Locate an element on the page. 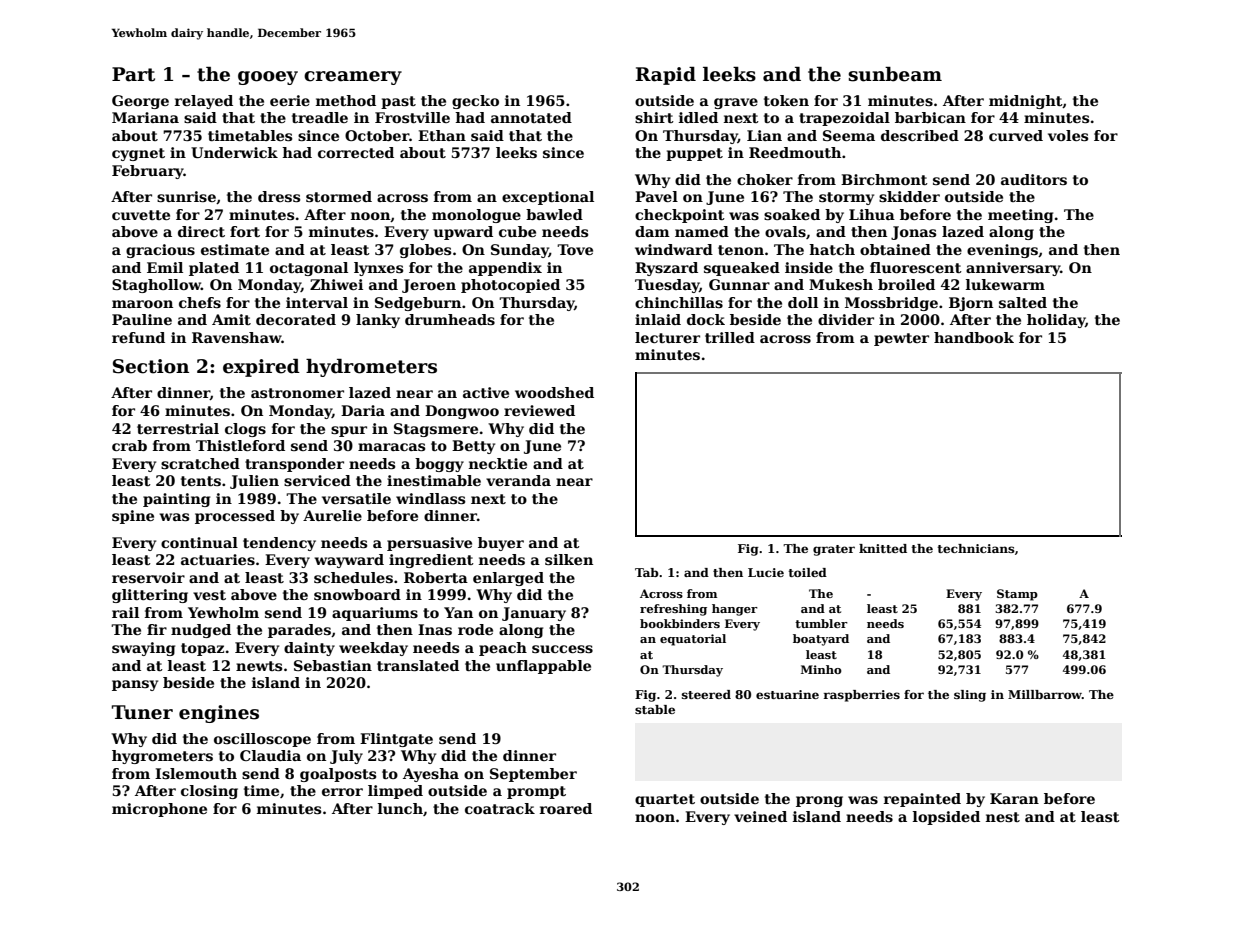  technicians is located at coordinates (976, 548).
